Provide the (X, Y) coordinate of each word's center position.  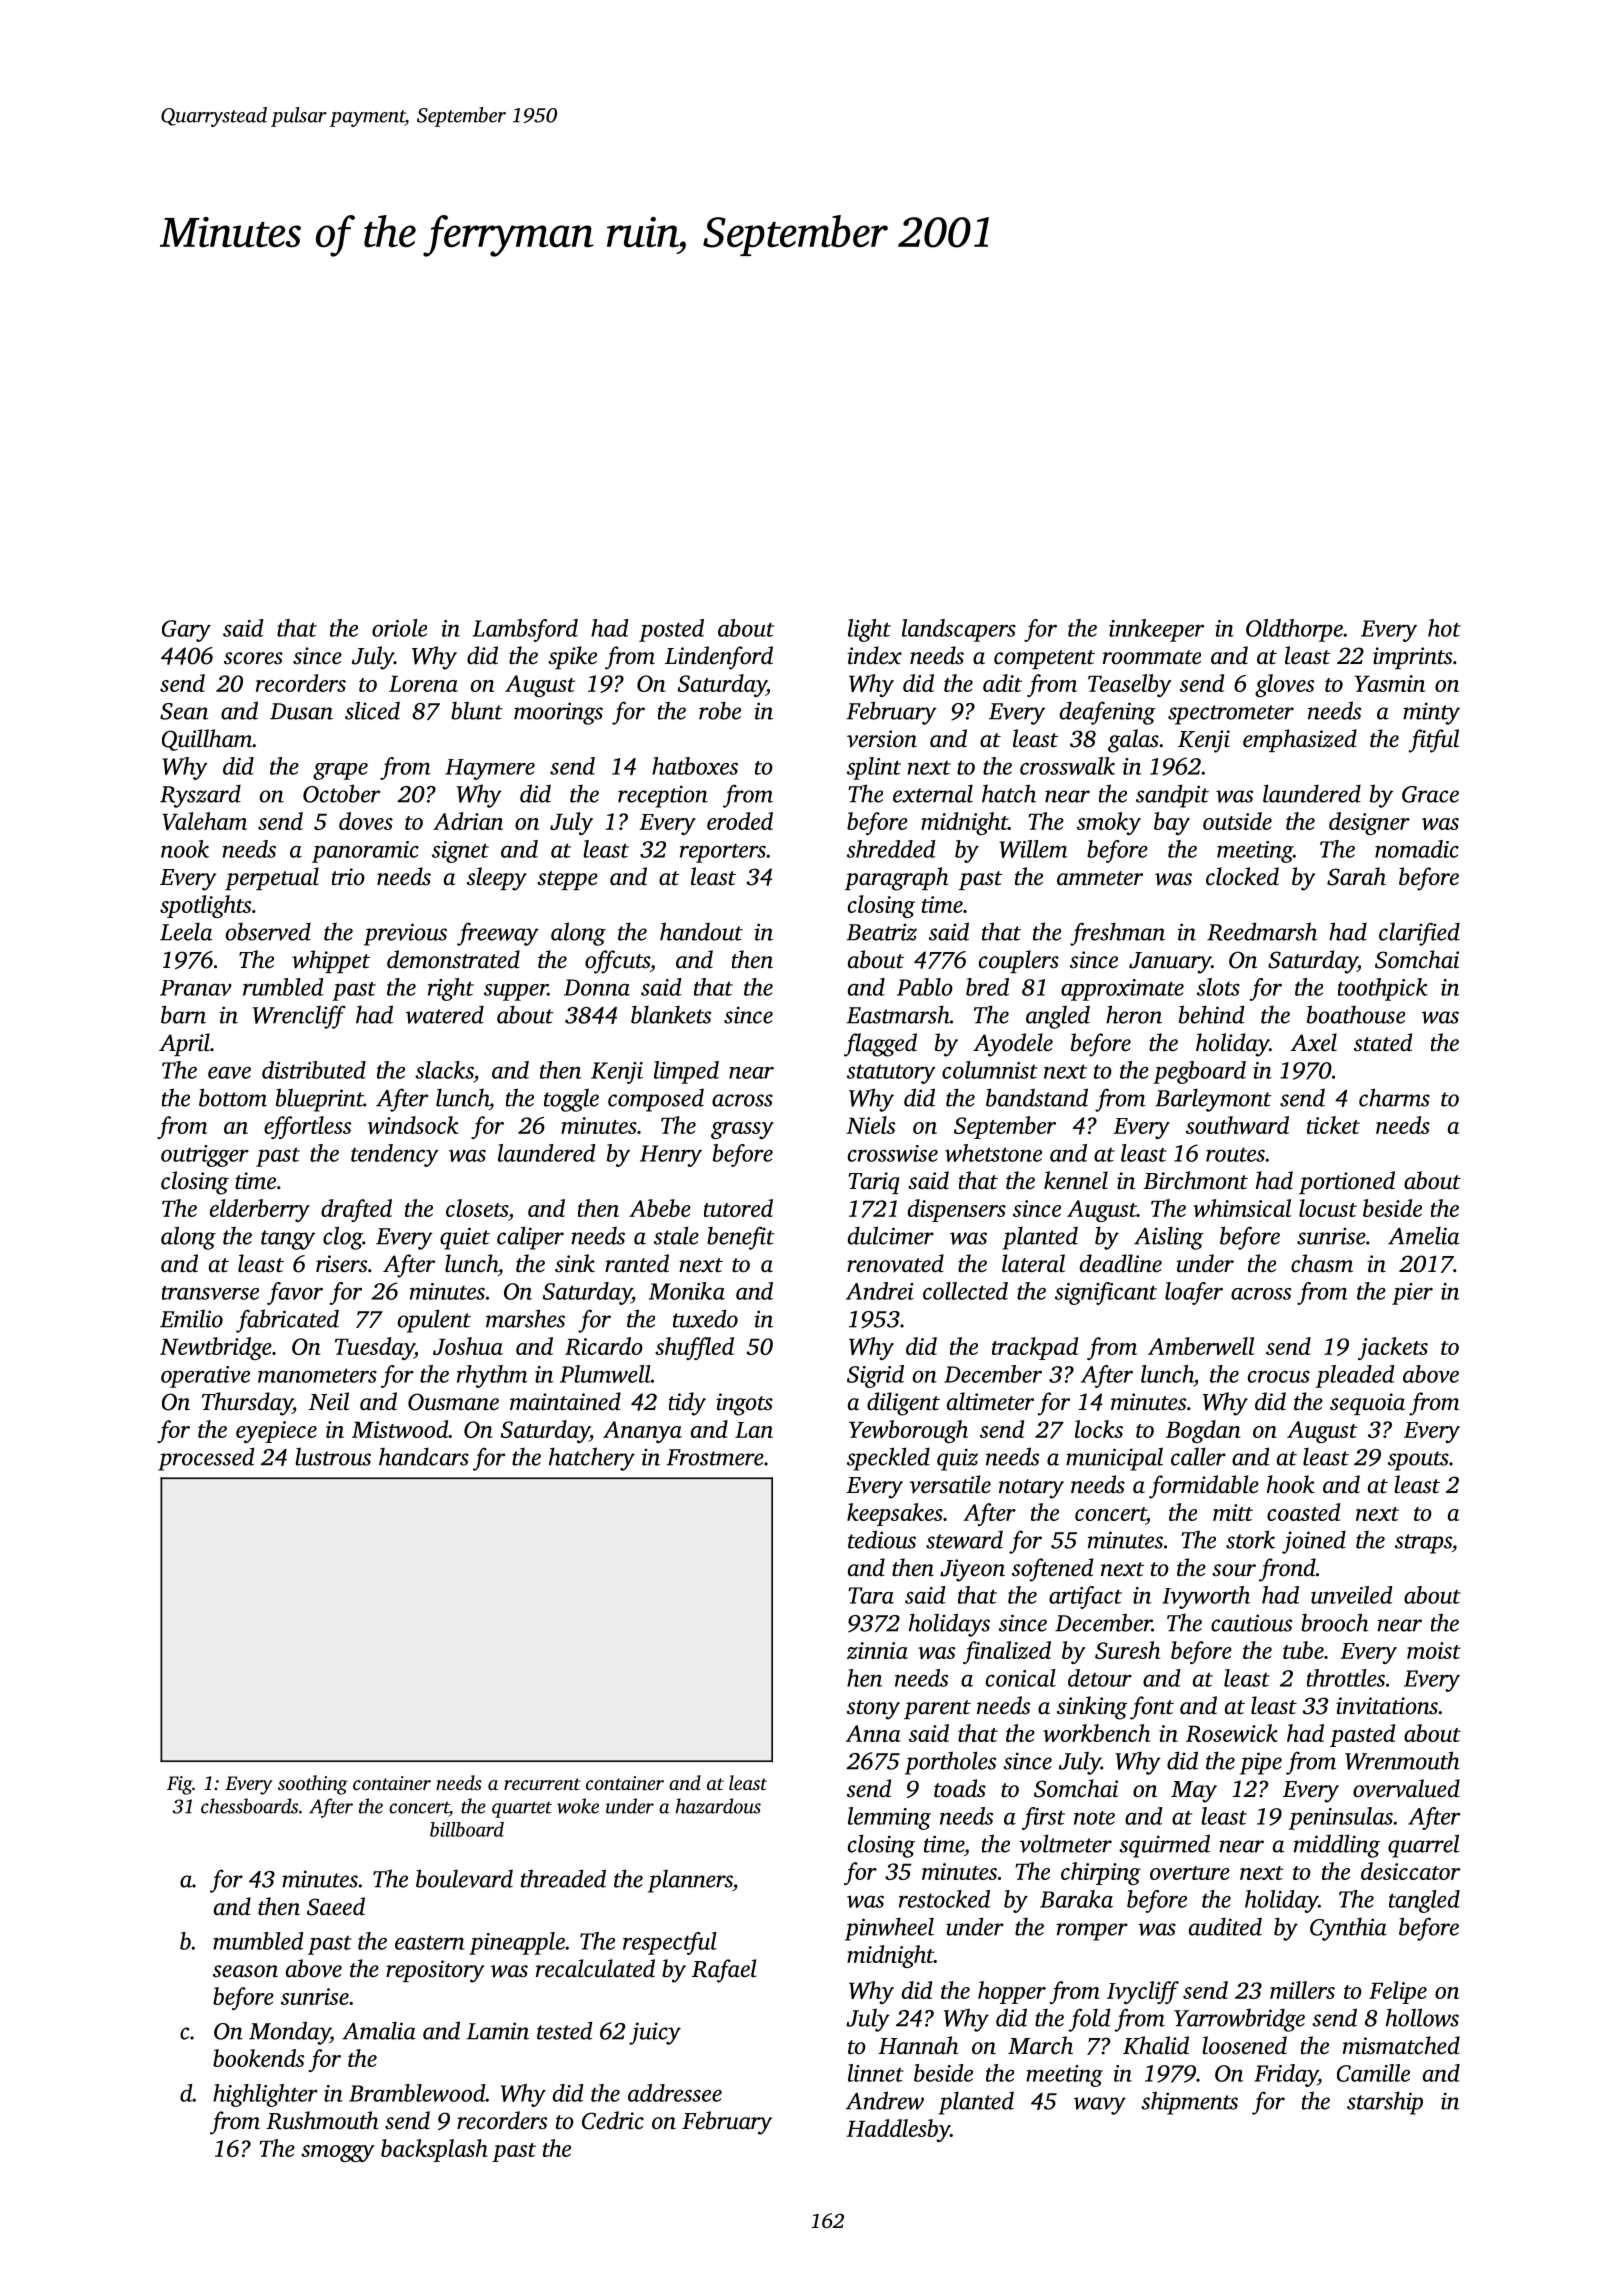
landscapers (959, 630)
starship (1385, 2103)
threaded (563, 1878)
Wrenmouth (1402, 1760)
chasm (1322, 1263)
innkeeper (1156, 630)
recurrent (542, 1784)
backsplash (434, 2150)
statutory (891, 1074)
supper (516, 992)
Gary (186, 631)
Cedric (613, 2120)
